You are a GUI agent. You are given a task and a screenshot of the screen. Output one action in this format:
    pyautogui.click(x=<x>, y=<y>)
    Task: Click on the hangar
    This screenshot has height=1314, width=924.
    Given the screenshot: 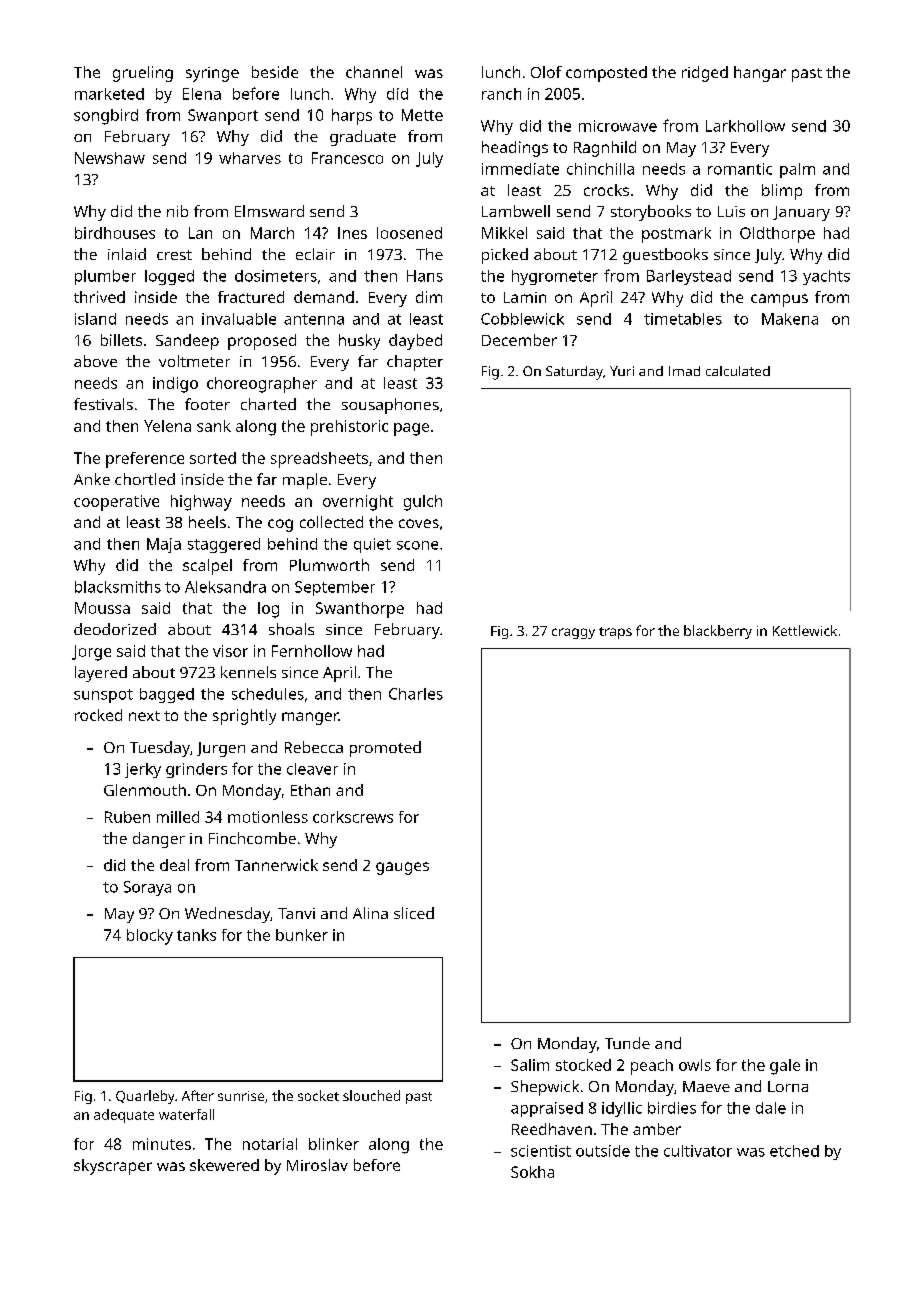 What is the action you would take?
    pyautogui.click(x=760, y=74)
